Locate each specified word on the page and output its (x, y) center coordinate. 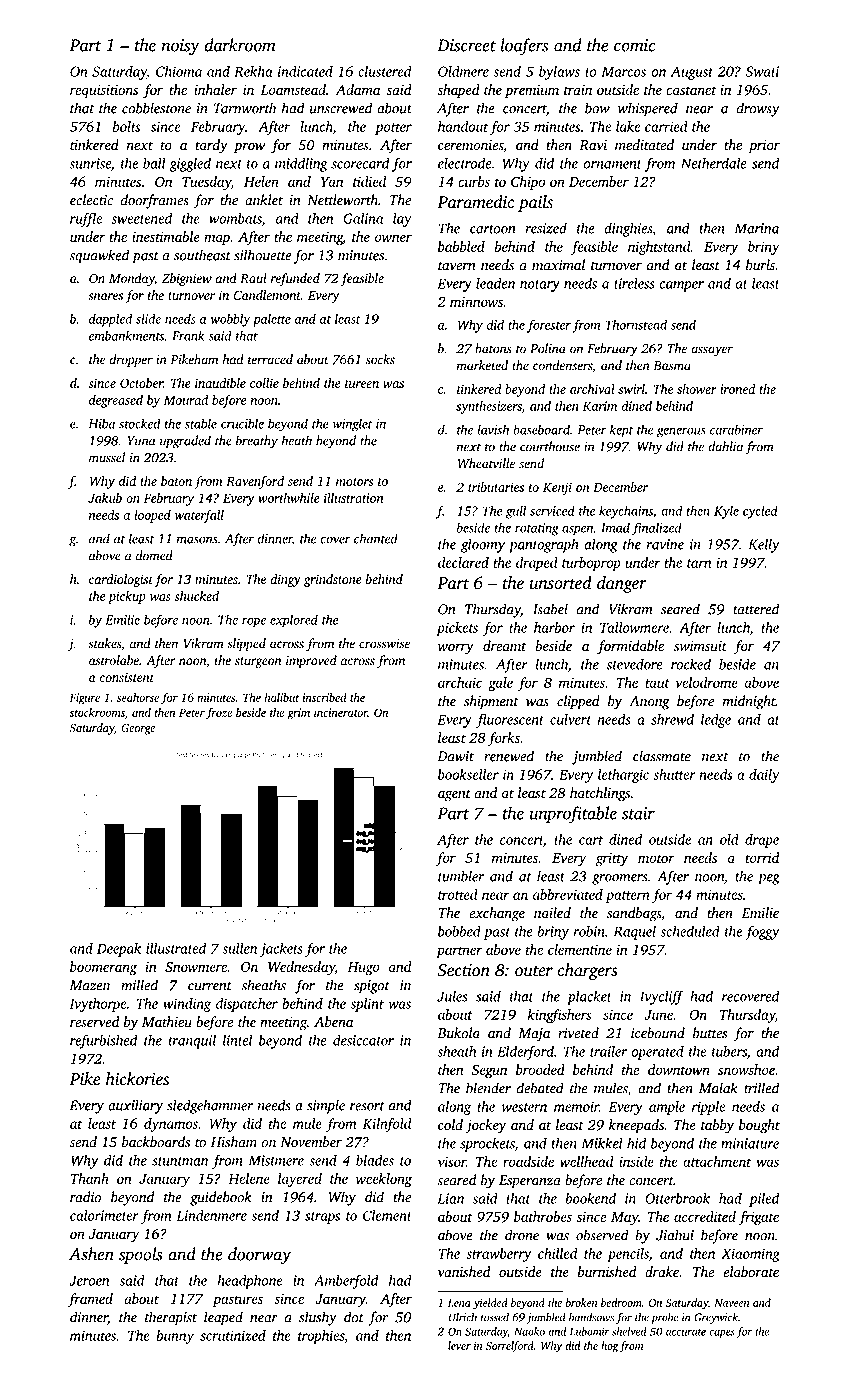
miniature (750, 1143)
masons (197, 540)
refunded (295, 279)
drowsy (758, 109)
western (524, 1107)
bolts (127, 126)
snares (105, 296)
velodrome (707, 682)
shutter (674, 774)
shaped (458, 91)
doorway (259, 1255)
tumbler (461, 876)
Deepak (119, 950)
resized (546, 228)
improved (311, 661)
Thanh (90, 1178)
